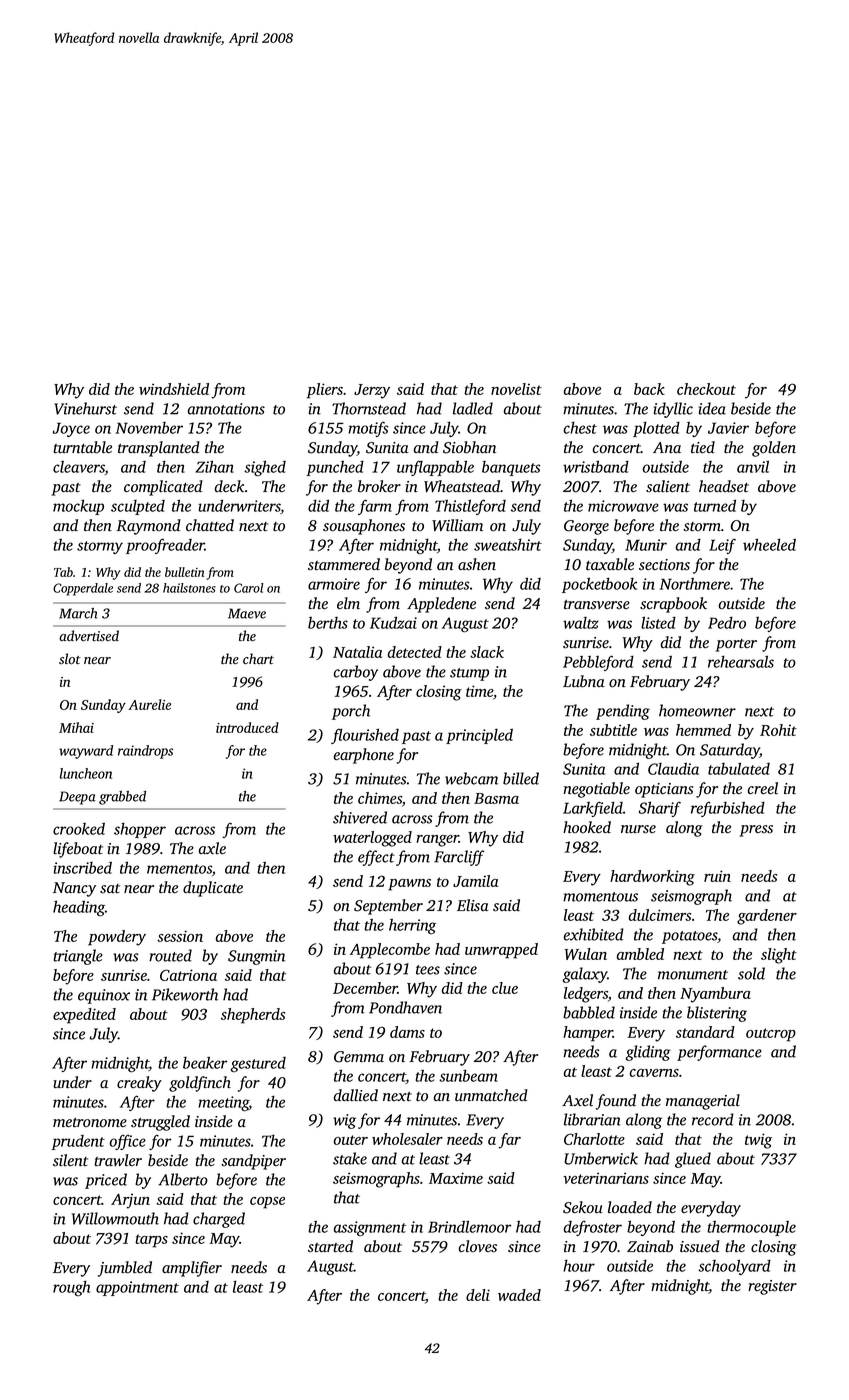  What do you see at coordinates (70, 659) in the document?
I see `slot` at bounding box center [70, 659].
